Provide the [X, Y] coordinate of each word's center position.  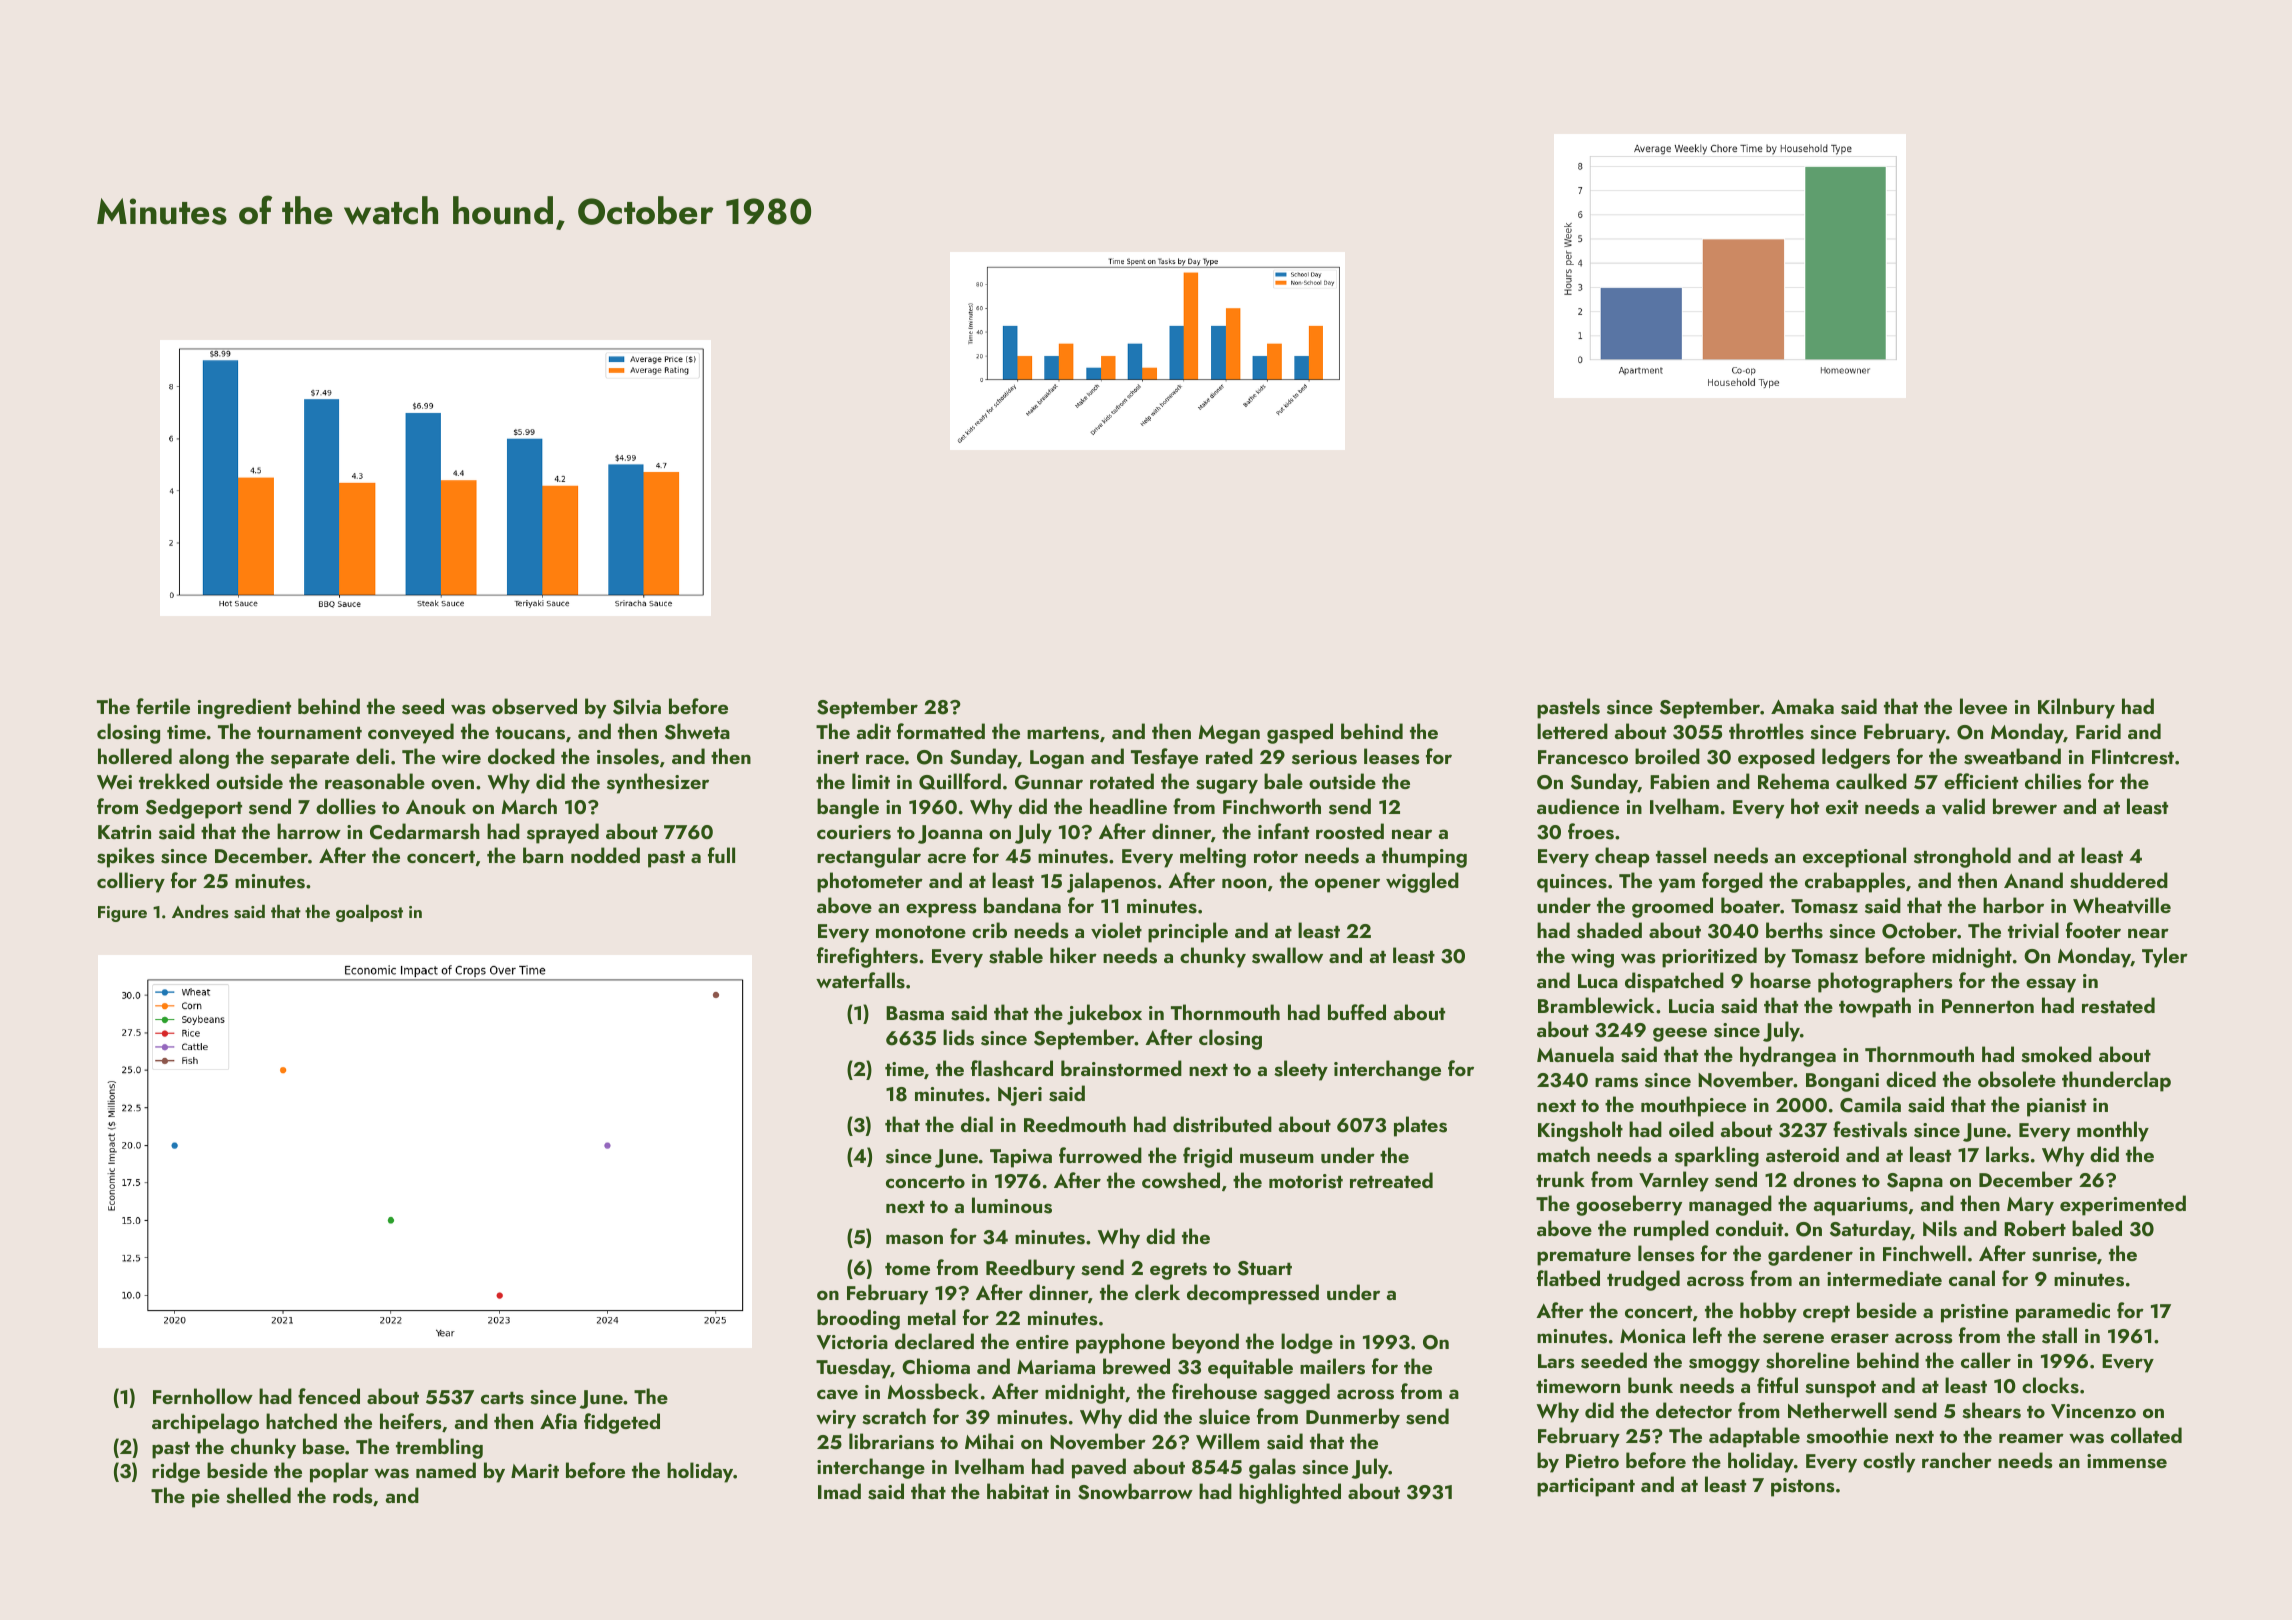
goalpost [369, 913]
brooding [858, 1319]
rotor [1276, 857]
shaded [1609, 930]
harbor [2013, 905]
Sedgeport [194, 808]
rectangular [869, 857]
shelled [258, 1495]
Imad [839, 1491]
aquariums [1860, 1206]
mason [914, 1239]
